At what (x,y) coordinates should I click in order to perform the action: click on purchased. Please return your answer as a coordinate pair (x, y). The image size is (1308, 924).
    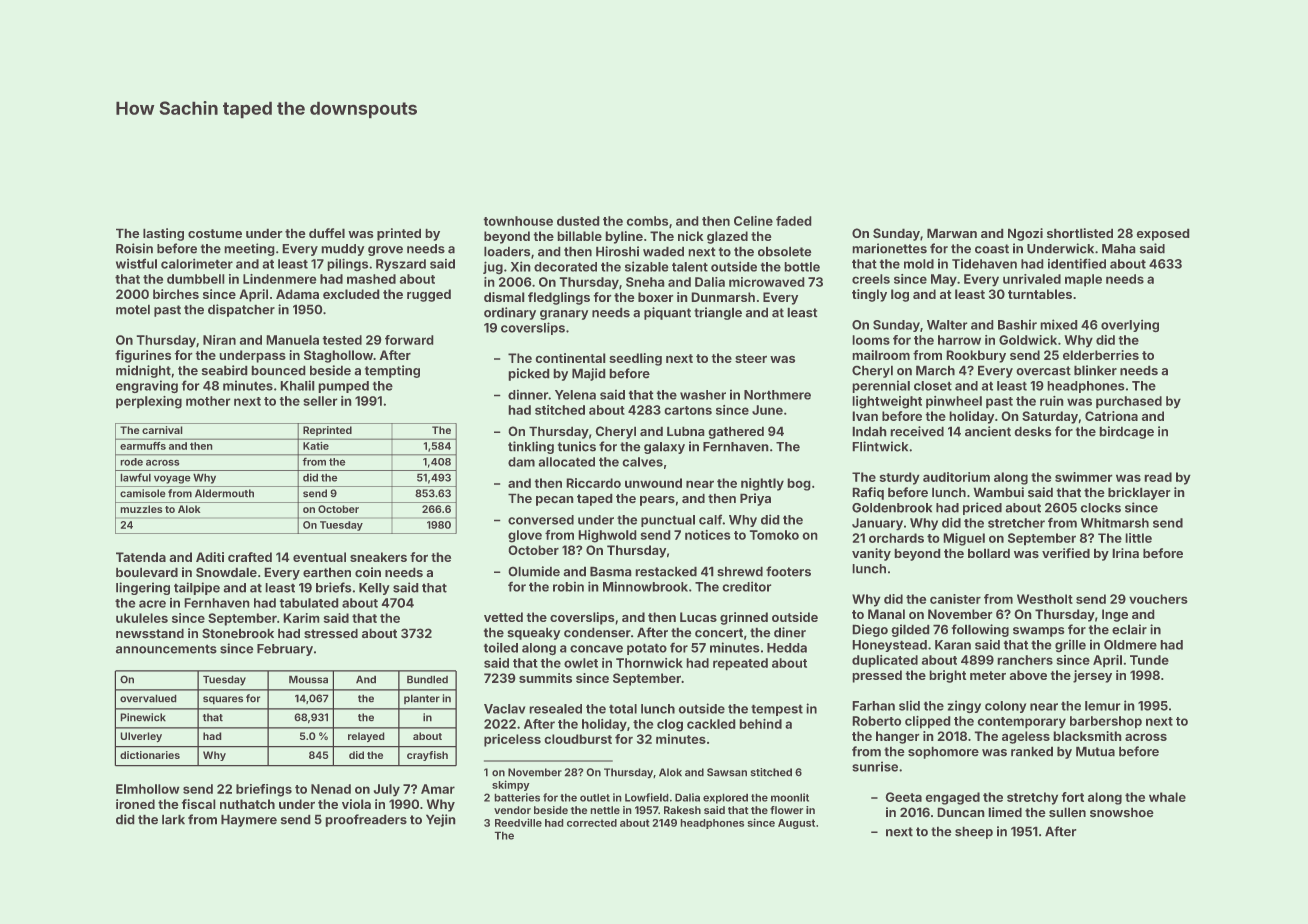
    Looking at the image, I should click on (1129, 402).
